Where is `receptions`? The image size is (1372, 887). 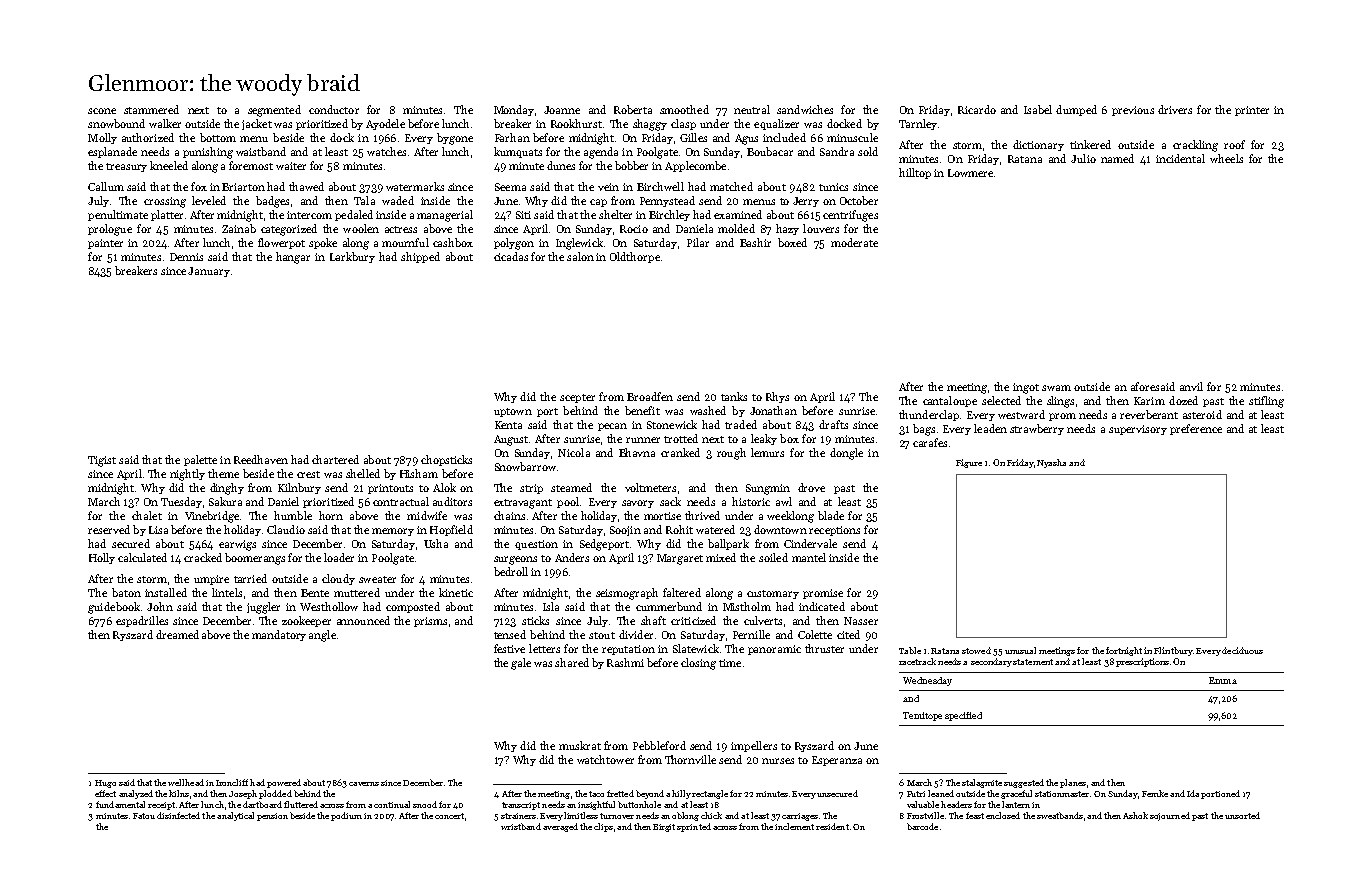 receptions is located at coordinates (834, 531).
